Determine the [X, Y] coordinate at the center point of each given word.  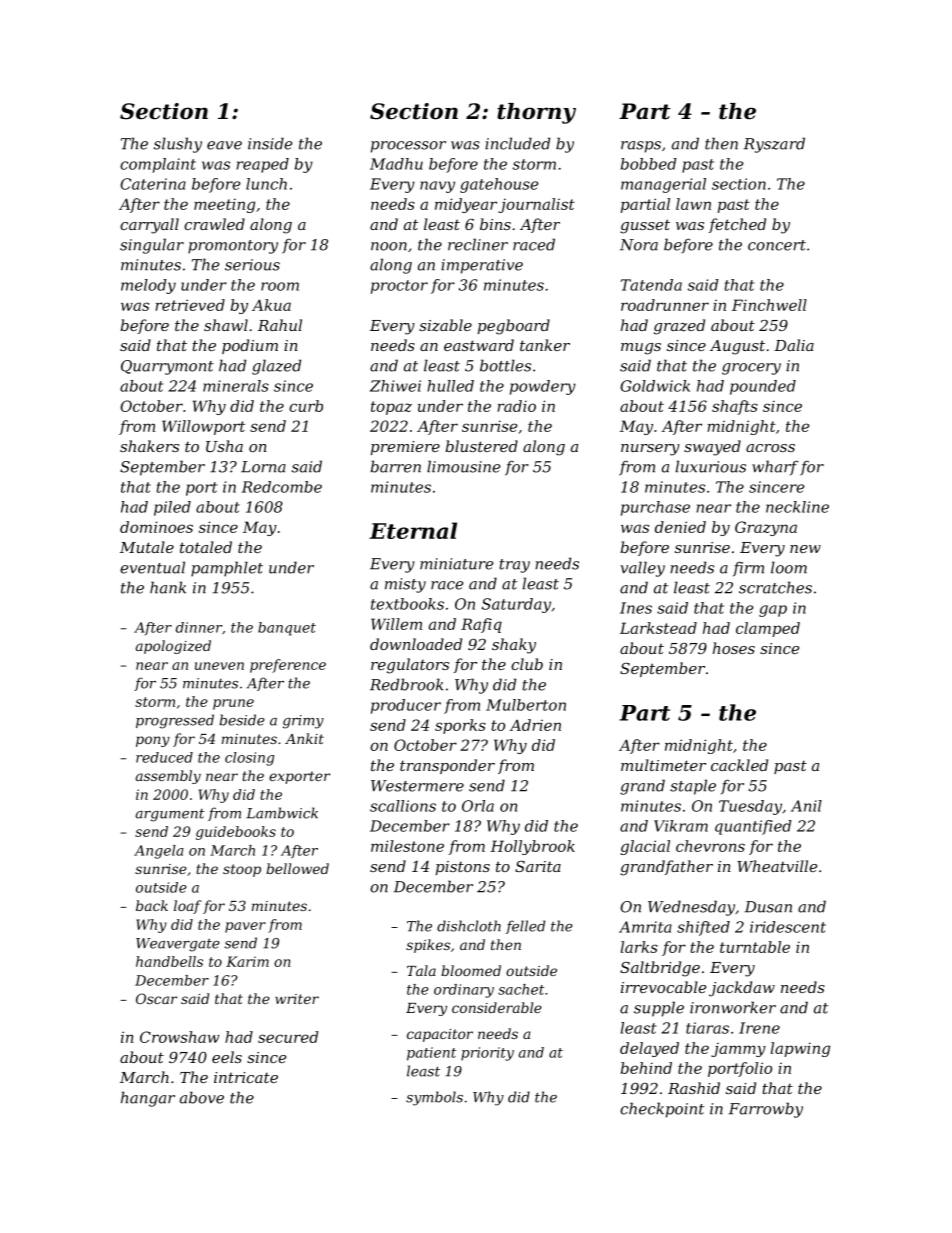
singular [152, 246]
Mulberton [526, 705]
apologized [173, 647]
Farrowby [766, 1110]
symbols [434, 1098]
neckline [797, 507]
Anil [806, 806]
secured [288, 1037]
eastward [479, 345]
